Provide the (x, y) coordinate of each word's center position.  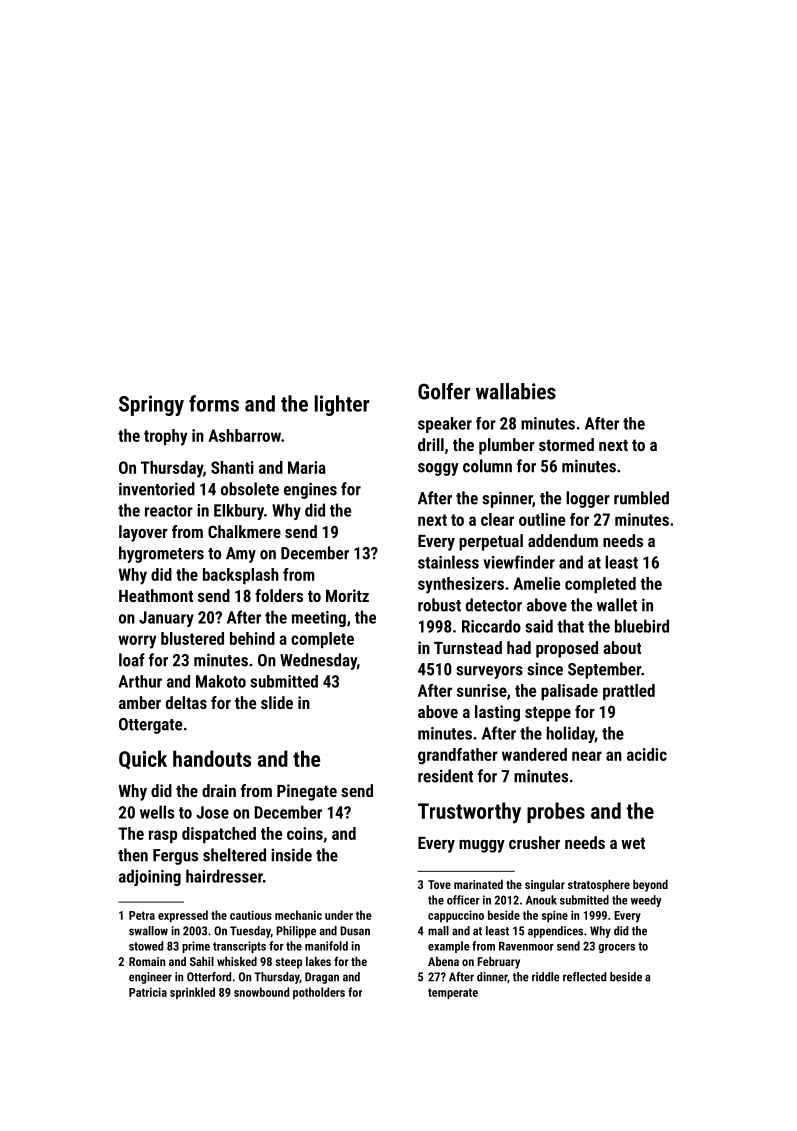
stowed (146, 946)
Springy (151, 405)
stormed (566, 444)
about (622, 647)
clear (497, 519)
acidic (647, 754)
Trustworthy (469, 813)
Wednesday (318, 661)
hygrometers (161, 554)
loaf (132, 660)
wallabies (516, 391)
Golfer (444, 391)
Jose (212, 812)
